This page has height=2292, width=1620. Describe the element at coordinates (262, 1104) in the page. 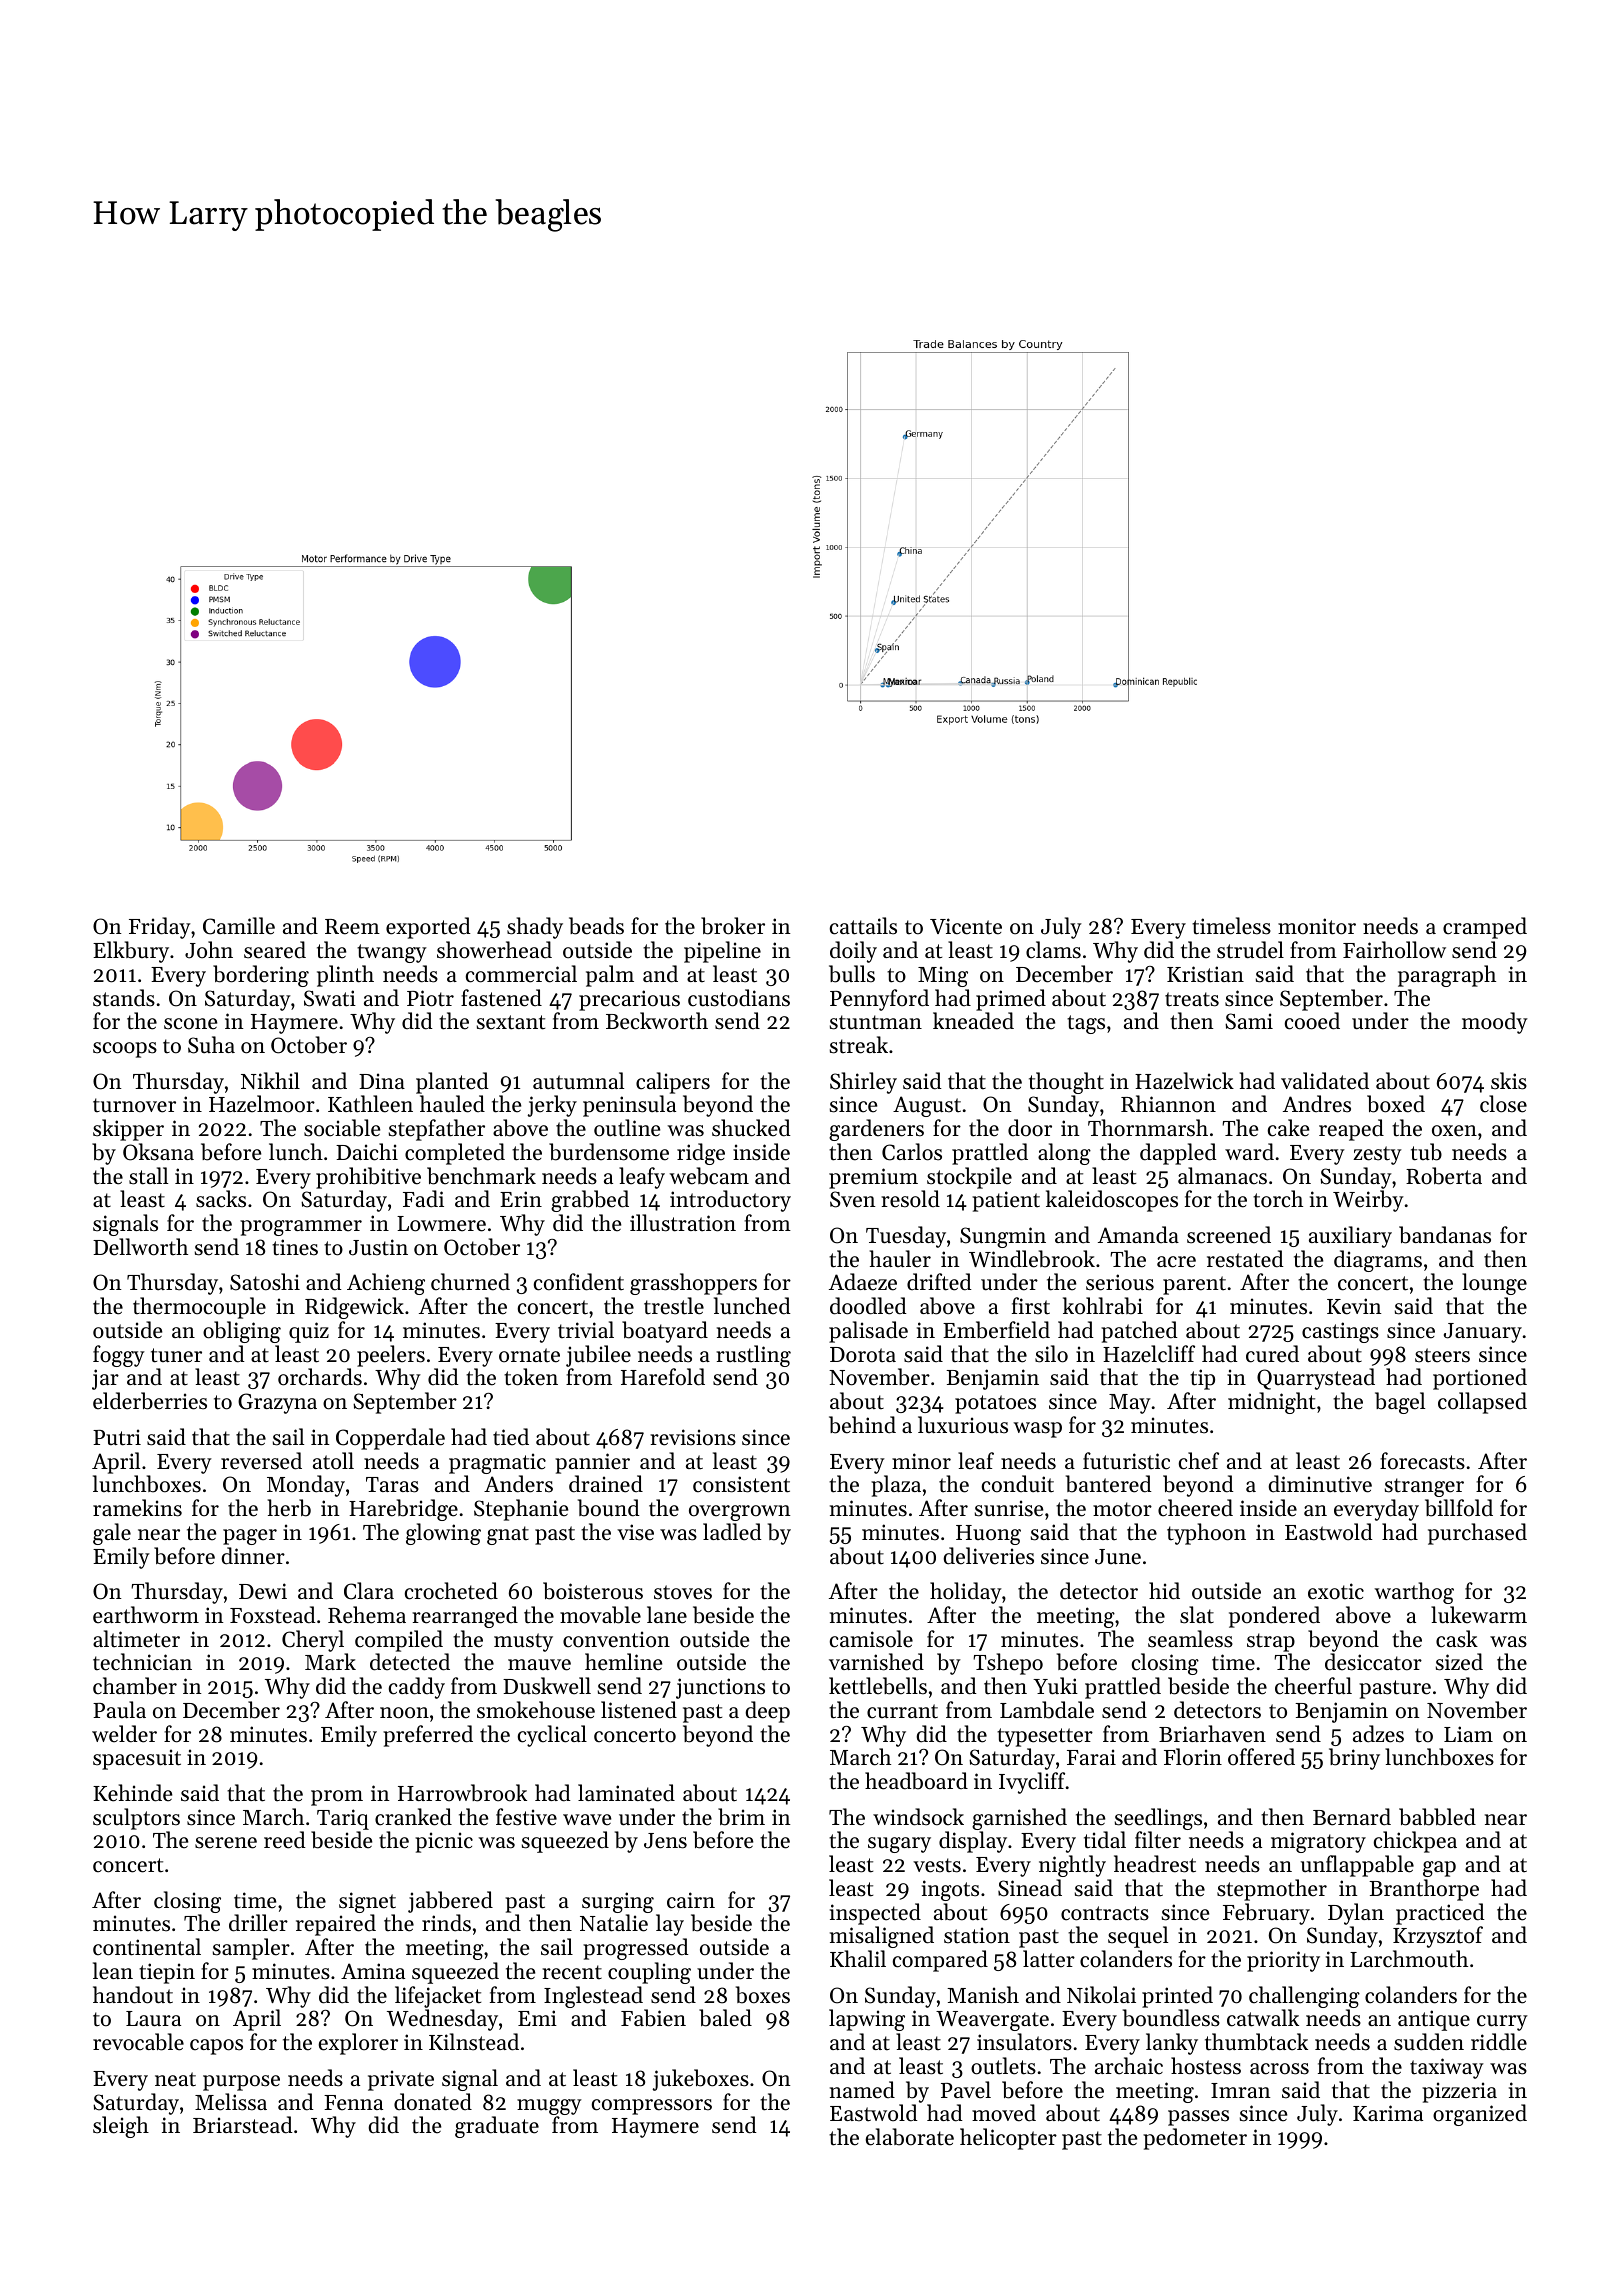

I see `Hazelmoor` at that location.
